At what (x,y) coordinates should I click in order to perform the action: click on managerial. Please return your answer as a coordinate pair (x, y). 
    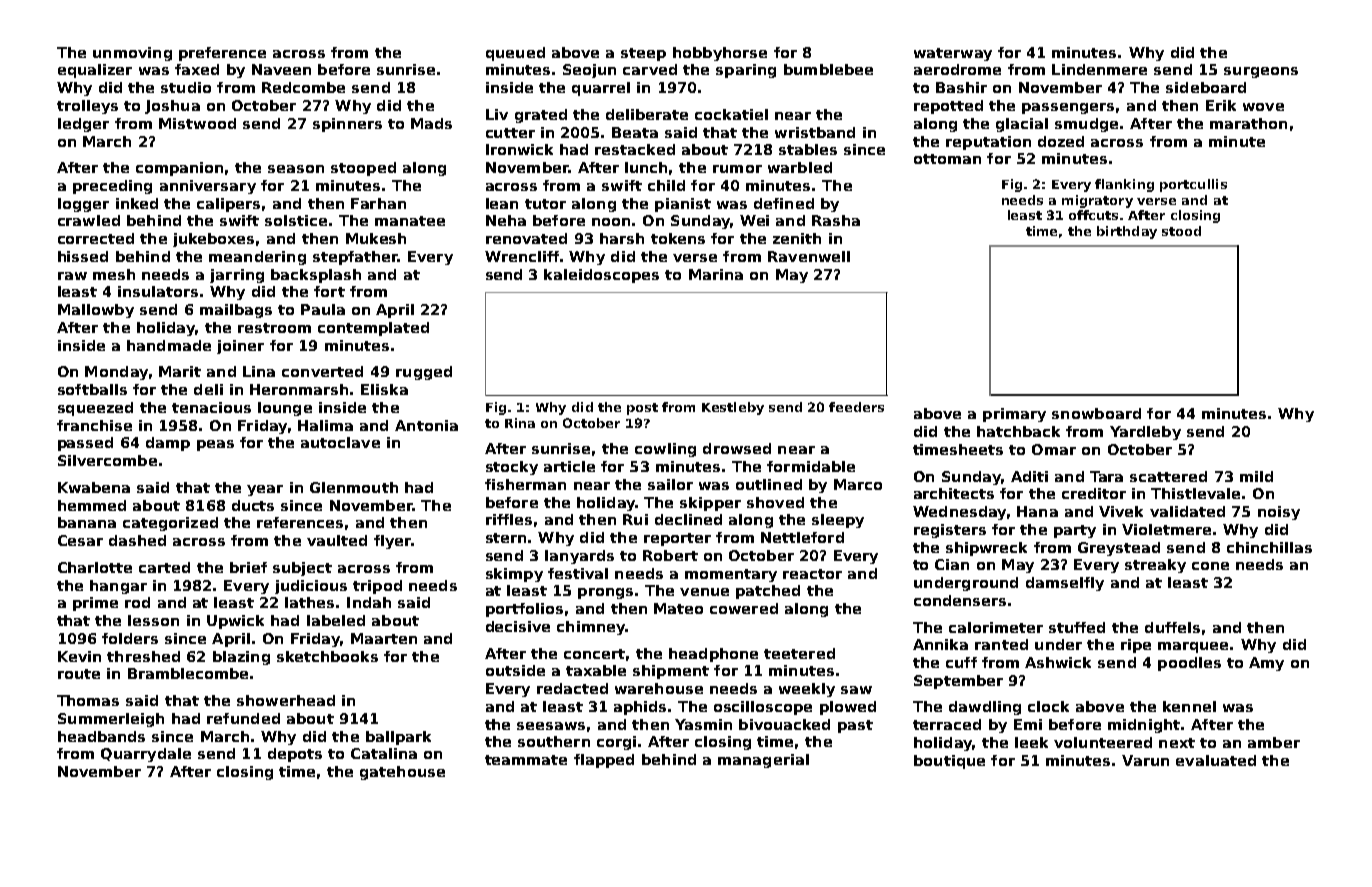
    Looking at the image, I should click on (763, 761).
